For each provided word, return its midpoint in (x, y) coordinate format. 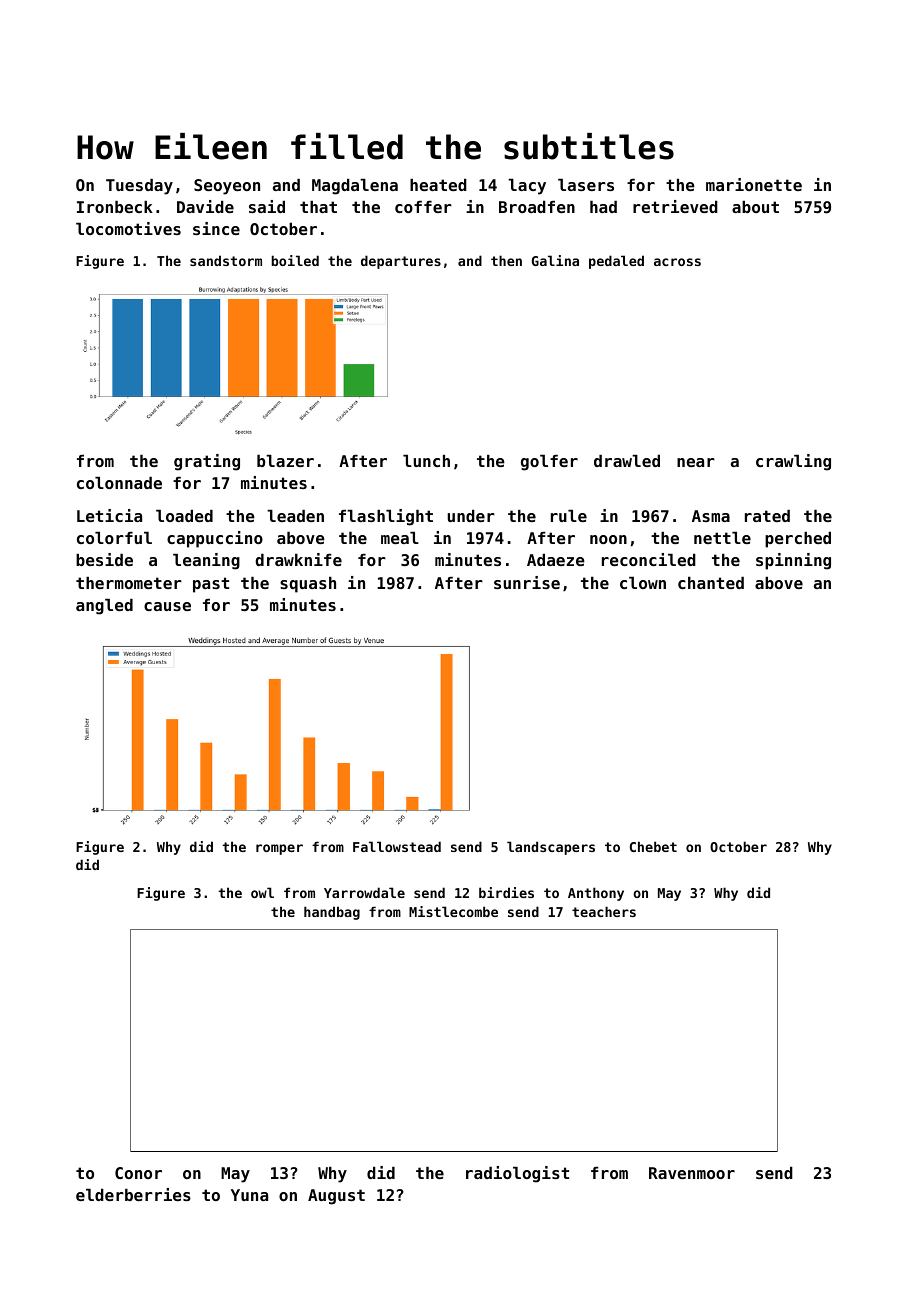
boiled (295, 260)
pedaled (616, 262)
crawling (793, 462)
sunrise (527, 582)
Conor (138, 1173)
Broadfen (537, 207)
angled (104, 607)
